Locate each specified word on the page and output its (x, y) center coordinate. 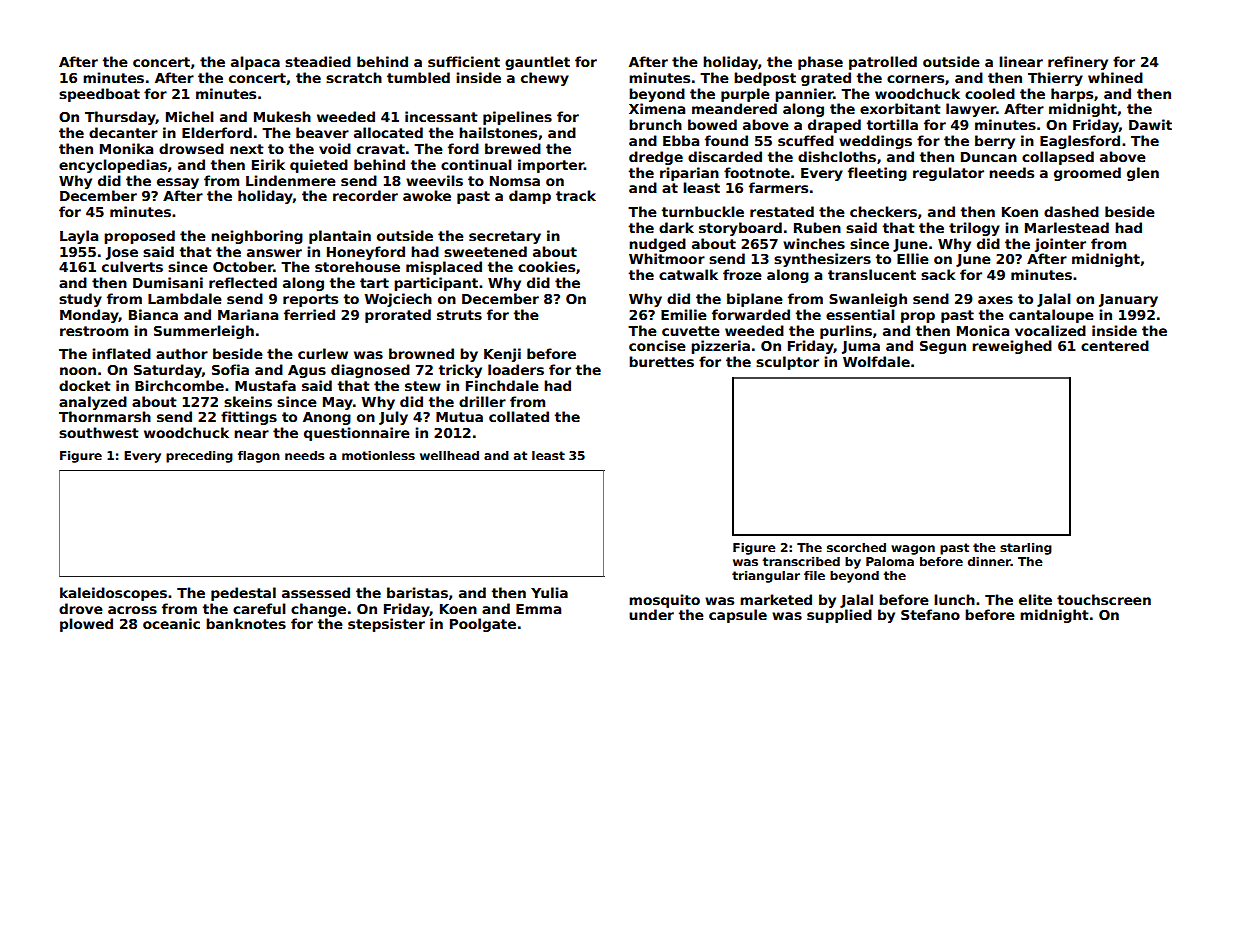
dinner (989, 561)
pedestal (243, 594)
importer (551, 166)
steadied (318, 61)
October (243, 266)
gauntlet (537, 63)
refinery (1078, 63)
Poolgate (483, 625)
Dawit (1150, 124)
